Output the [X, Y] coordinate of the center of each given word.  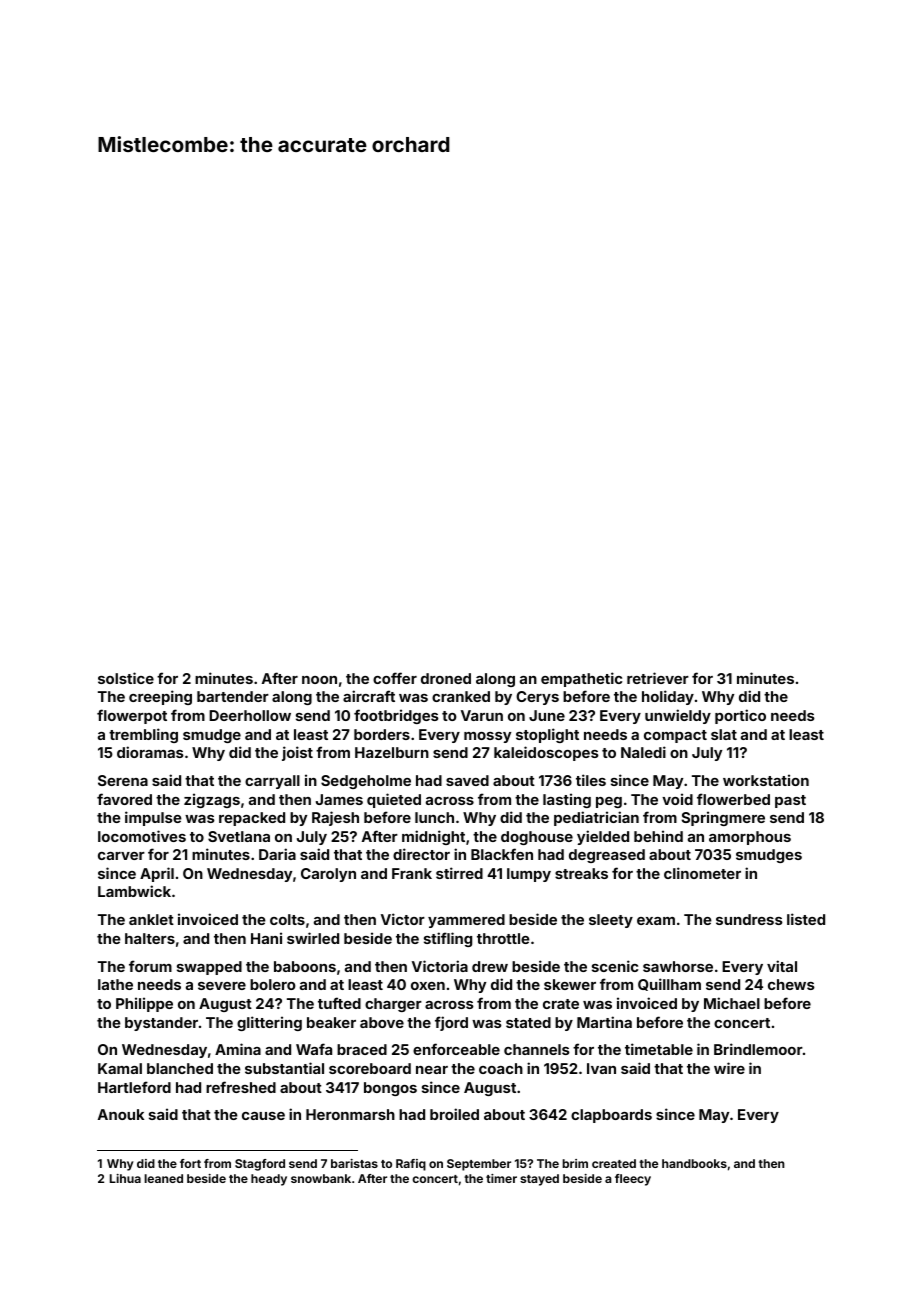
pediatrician [596, 818]
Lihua [125, 1178]
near [432, 1070]
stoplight [547, 735]
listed [806, 919]
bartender [233, 696]
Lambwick [134, 891]
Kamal [120, 1068]
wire [729, 1068]
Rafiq [411, 1165]
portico [740, 716]
